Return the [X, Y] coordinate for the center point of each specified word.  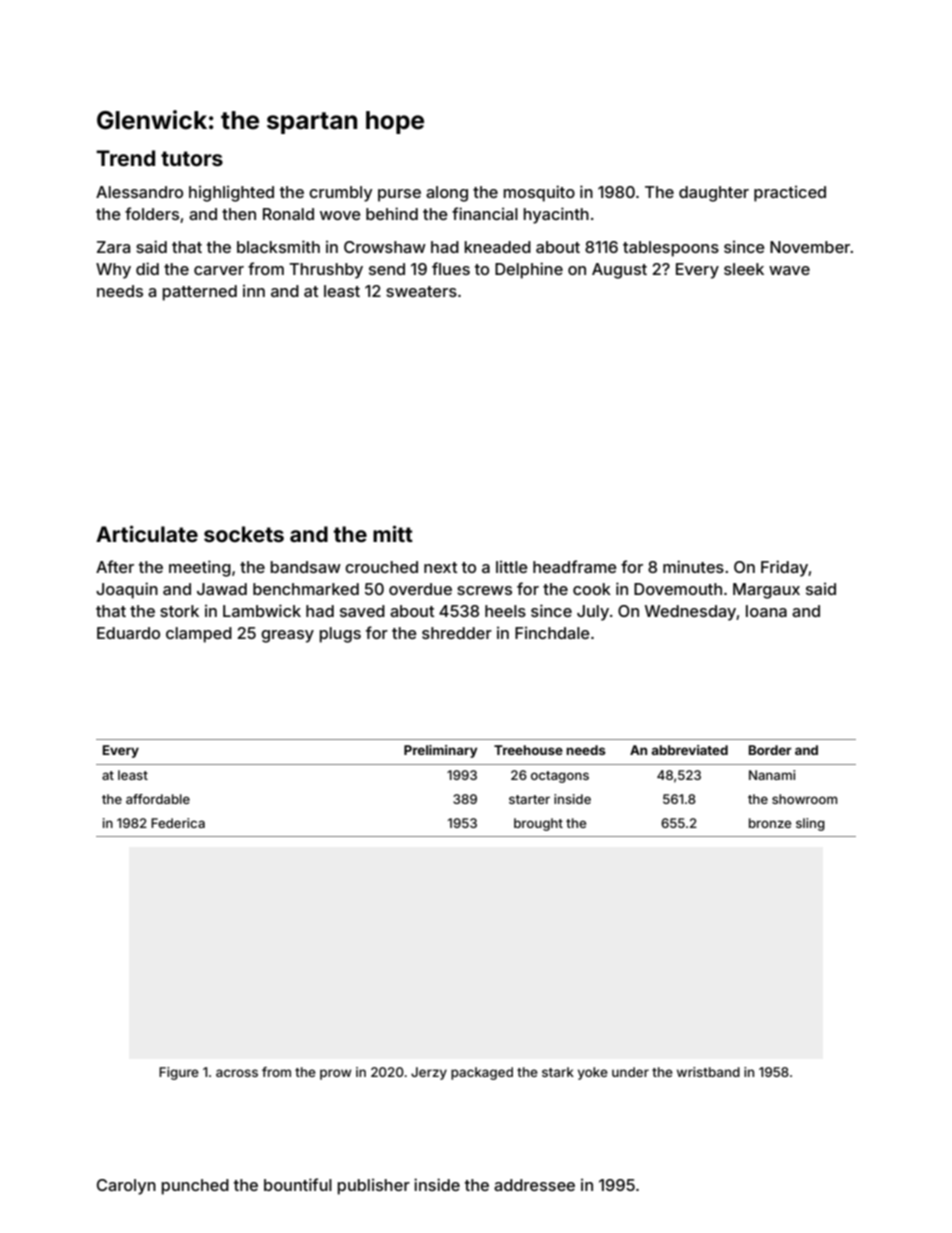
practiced [790, 194]
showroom [804, 799]
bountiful [298, 1184]
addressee [534, 1185]
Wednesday [691, 613]
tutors [192, 158]
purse [399, 195]
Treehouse [528, 750]
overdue [420, 589]
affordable [158, 799]
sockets [244, 534]
